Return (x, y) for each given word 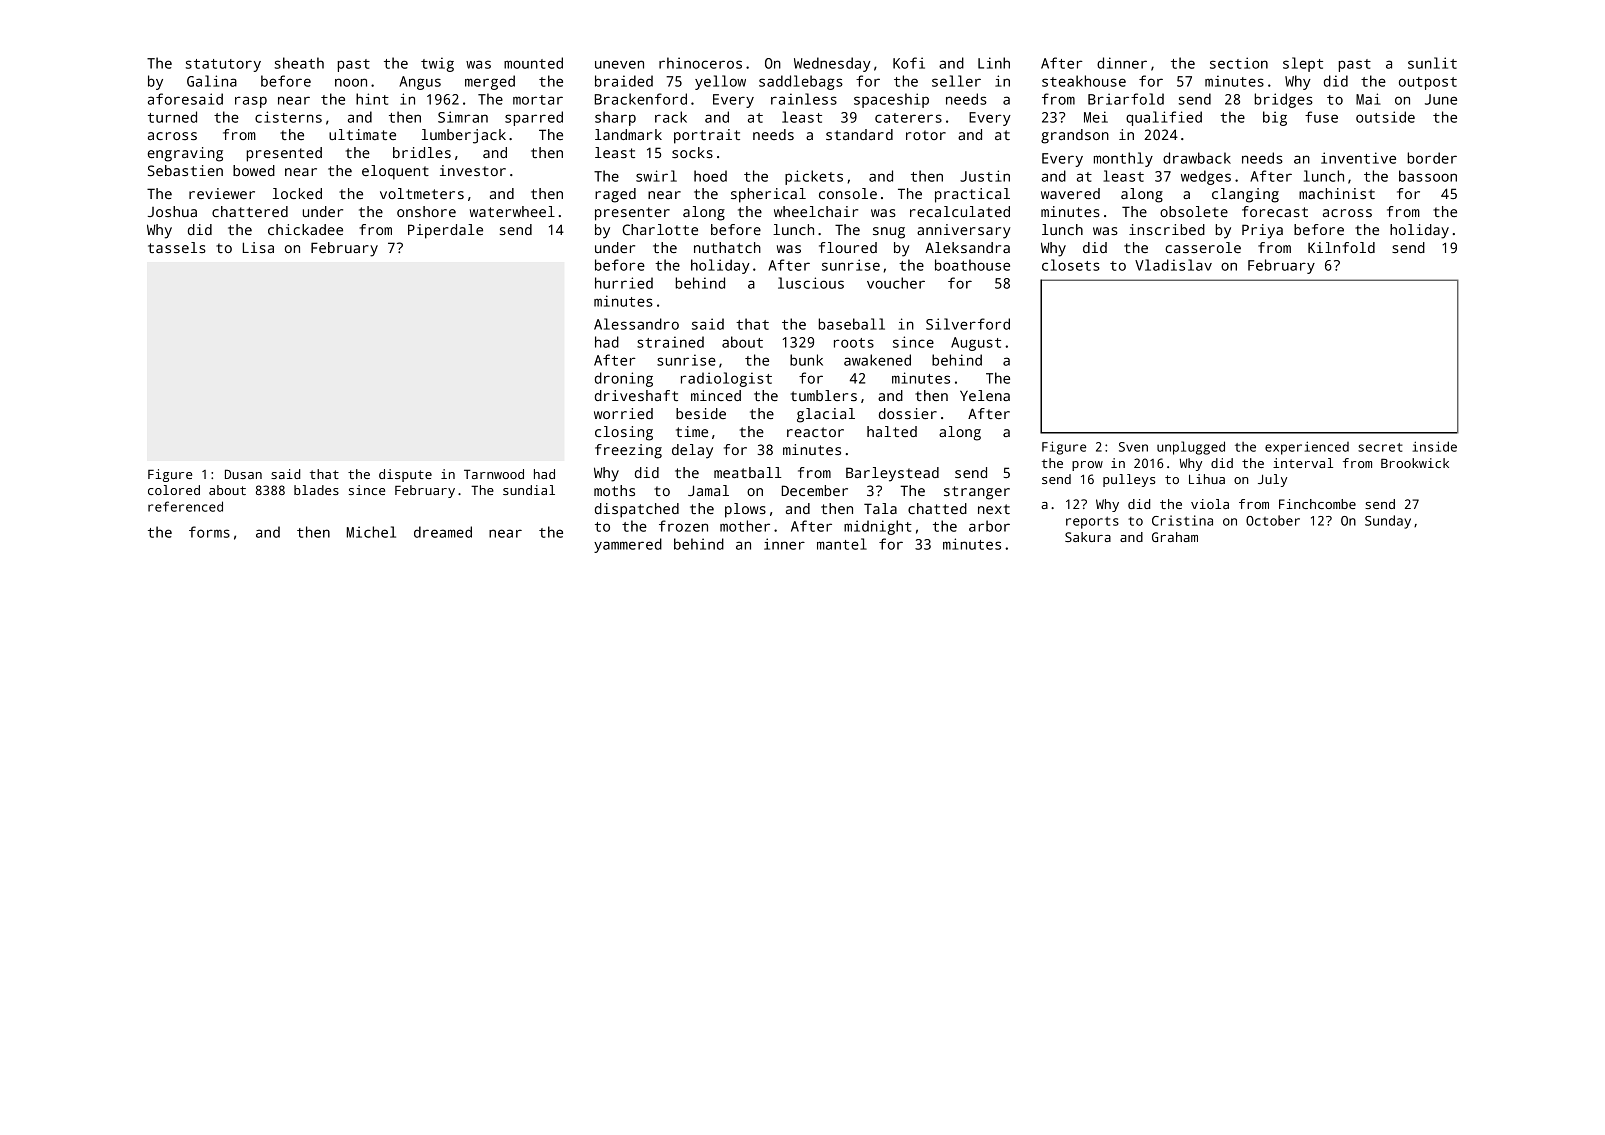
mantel (842, 544)
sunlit (1432, 63)
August (976, 344)
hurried (624, 283)
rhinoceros (700, 63)
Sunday (1388, 522)
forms (209, 532)
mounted (533, 63)
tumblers (824, 395)
